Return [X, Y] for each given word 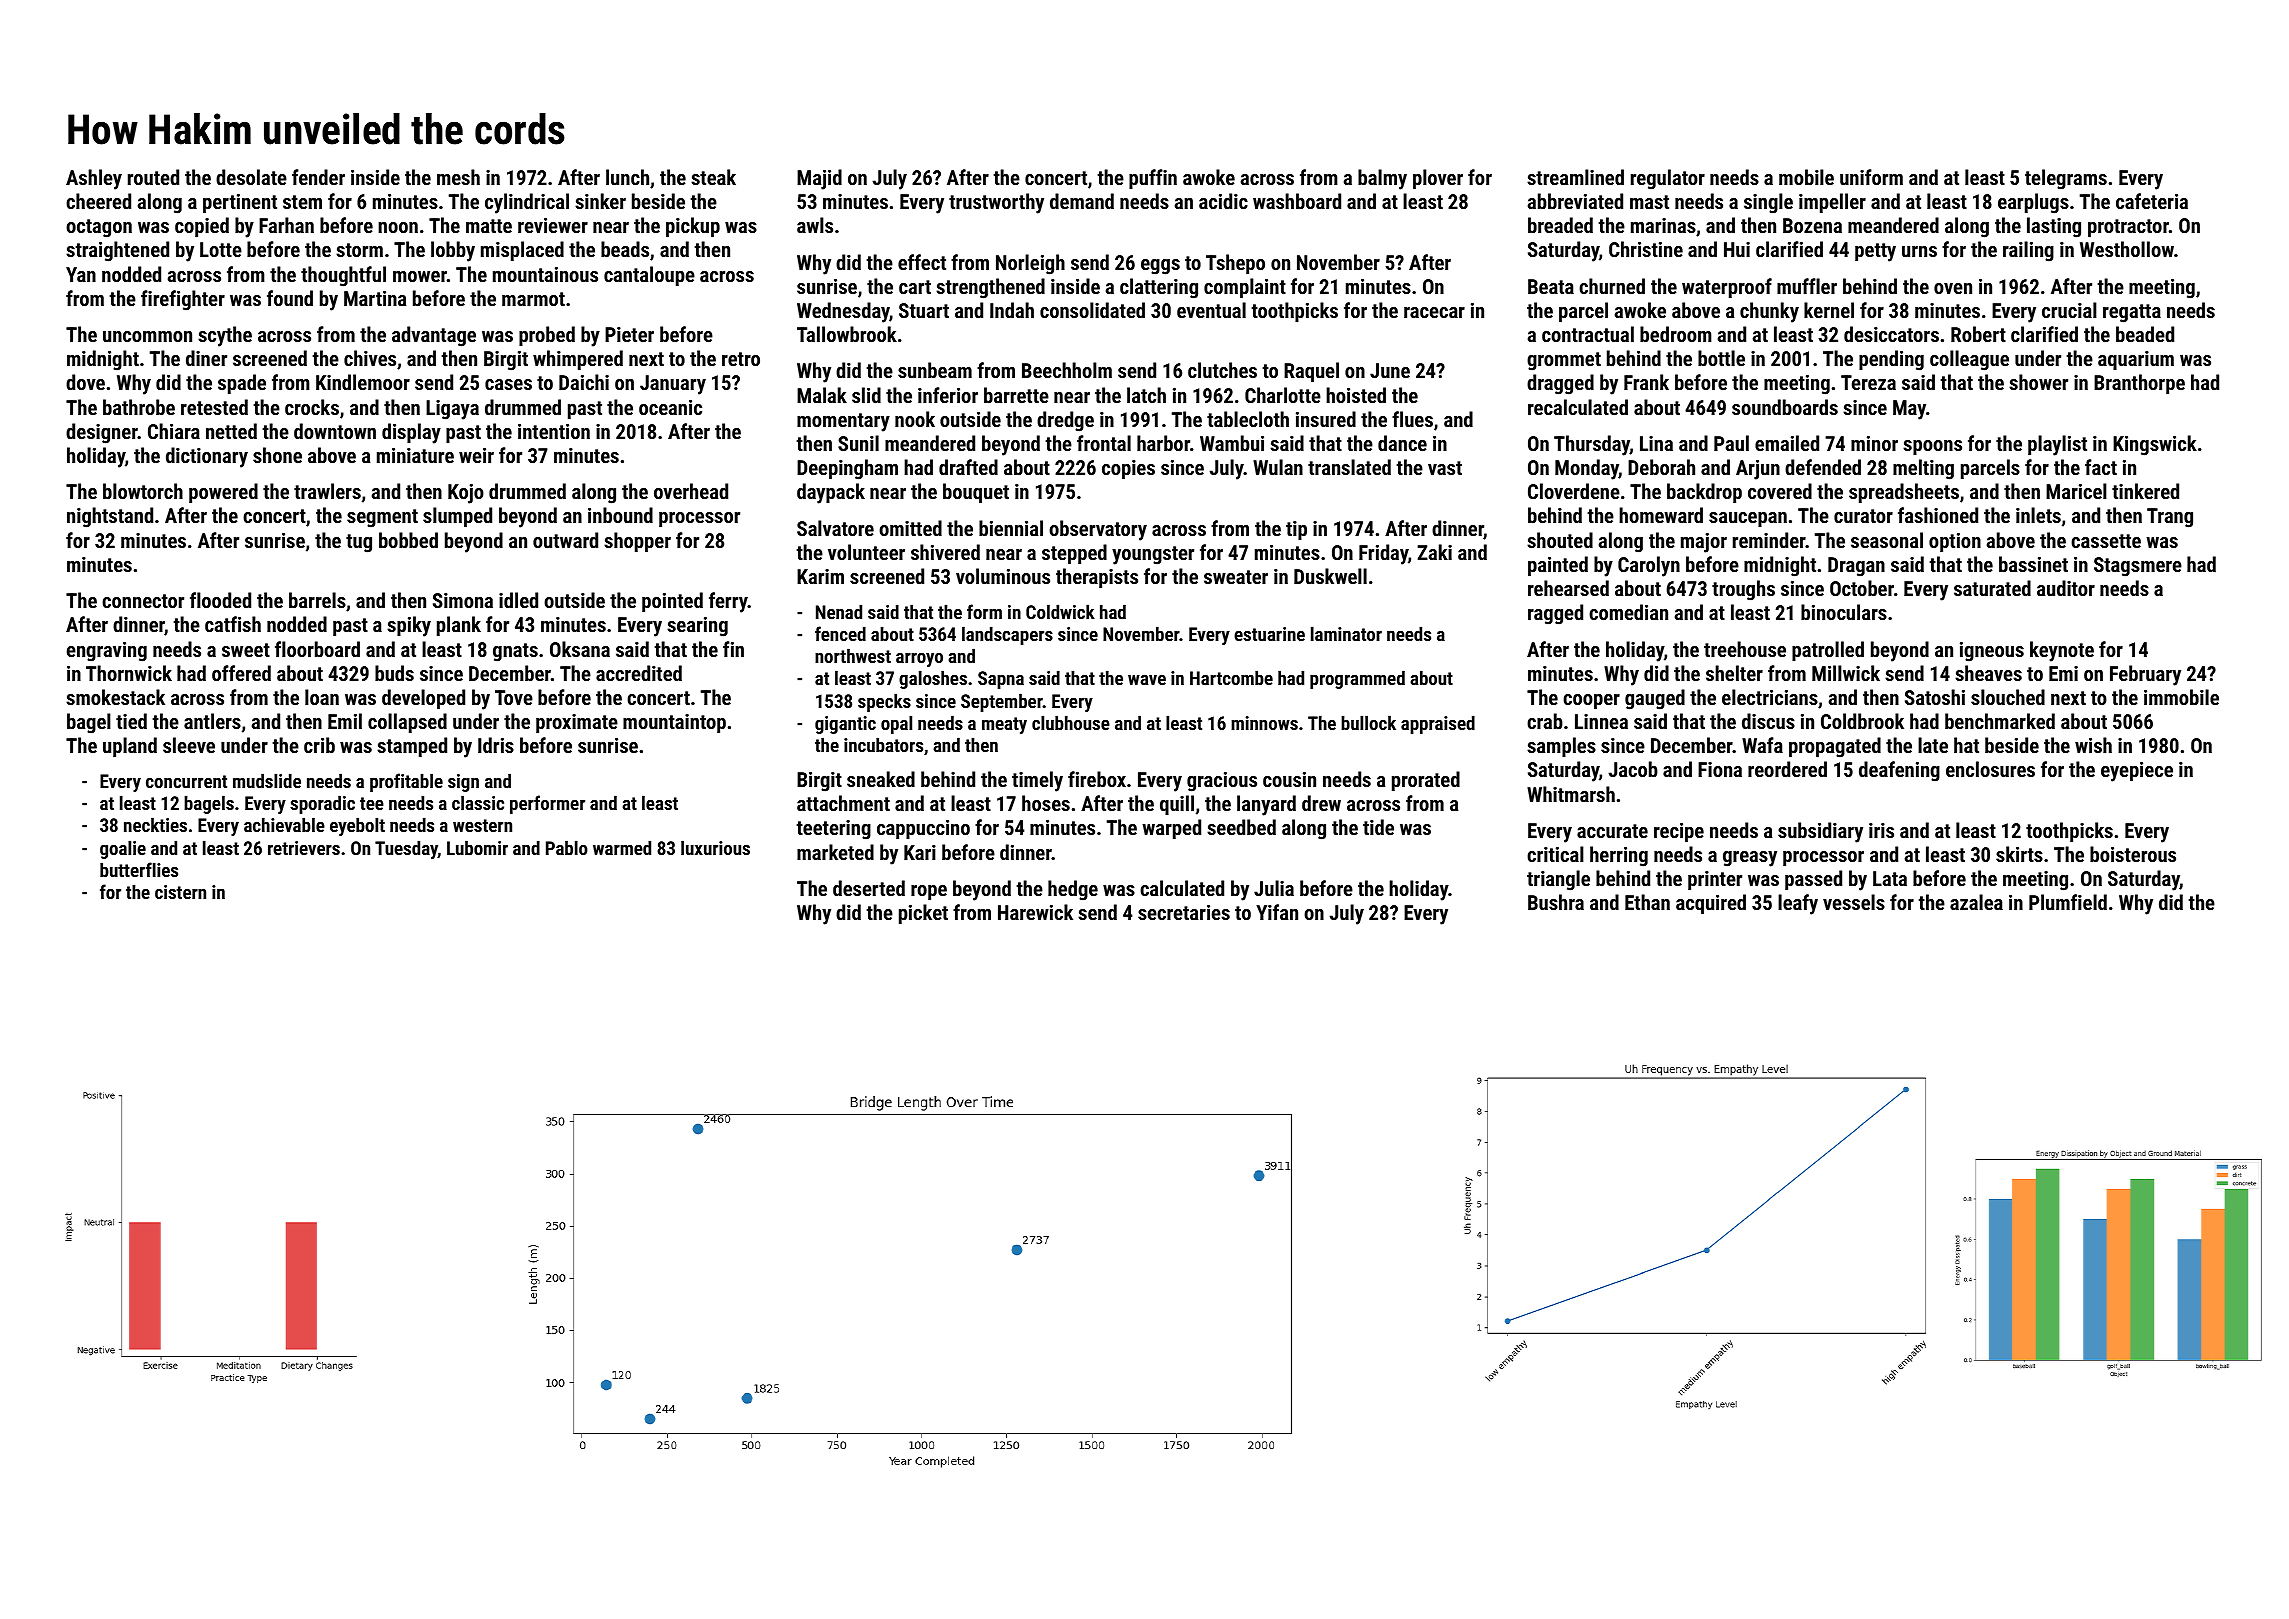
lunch [627, 177]
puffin [1153, 179]
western [482, 825]
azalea [1976, 902]
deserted [869, 888]
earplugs [2033, 203]
